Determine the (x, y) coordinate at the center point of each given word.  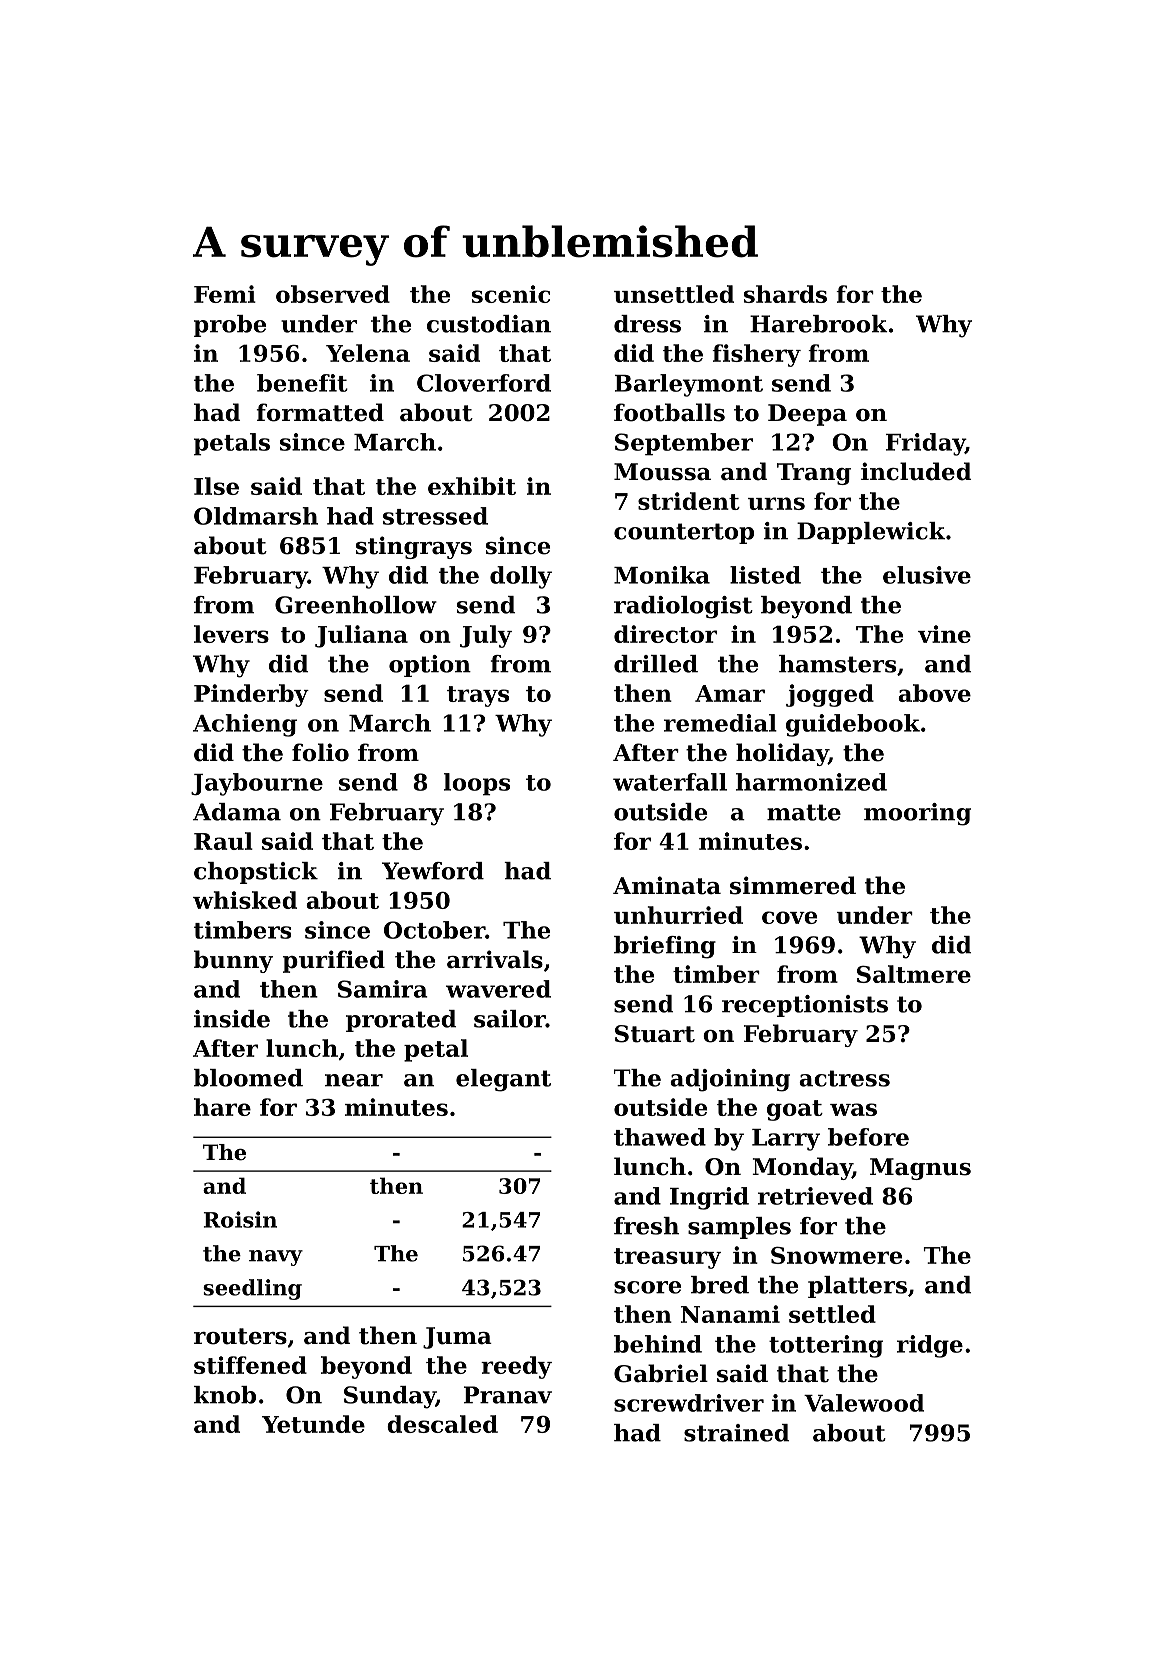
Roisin (240, 1219)
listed (765, 575)
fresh (646, 1226)
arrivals (495, 959)
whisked (245, 900)
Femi (225, 294)
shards (785, 294)
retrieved (815, 1196)
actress (844, 1078)
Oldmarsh (256, 516)
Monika (662, 575)
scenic (511, 294)
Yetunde (313, 1424)
